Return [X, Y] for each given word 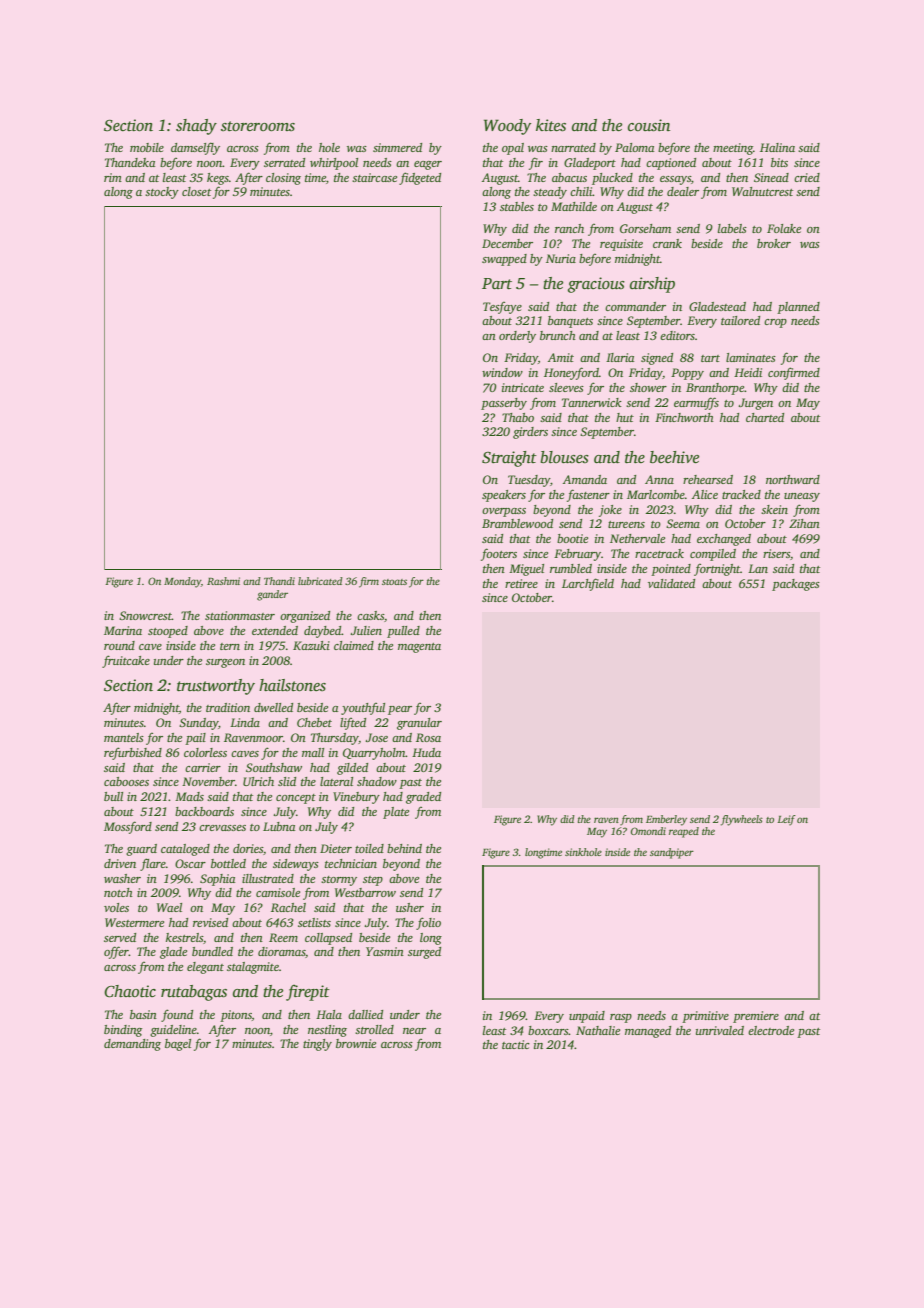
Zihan [804, 523]
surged [424, 953]
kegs [218, 179]
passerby [504, 404]
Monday [182, 582]
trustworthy [216, 687]
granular [419, 724]
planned [798, 308]
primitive [705, 1017]
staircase [374, 177]
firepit [308, 992]
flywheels [742, 820]
